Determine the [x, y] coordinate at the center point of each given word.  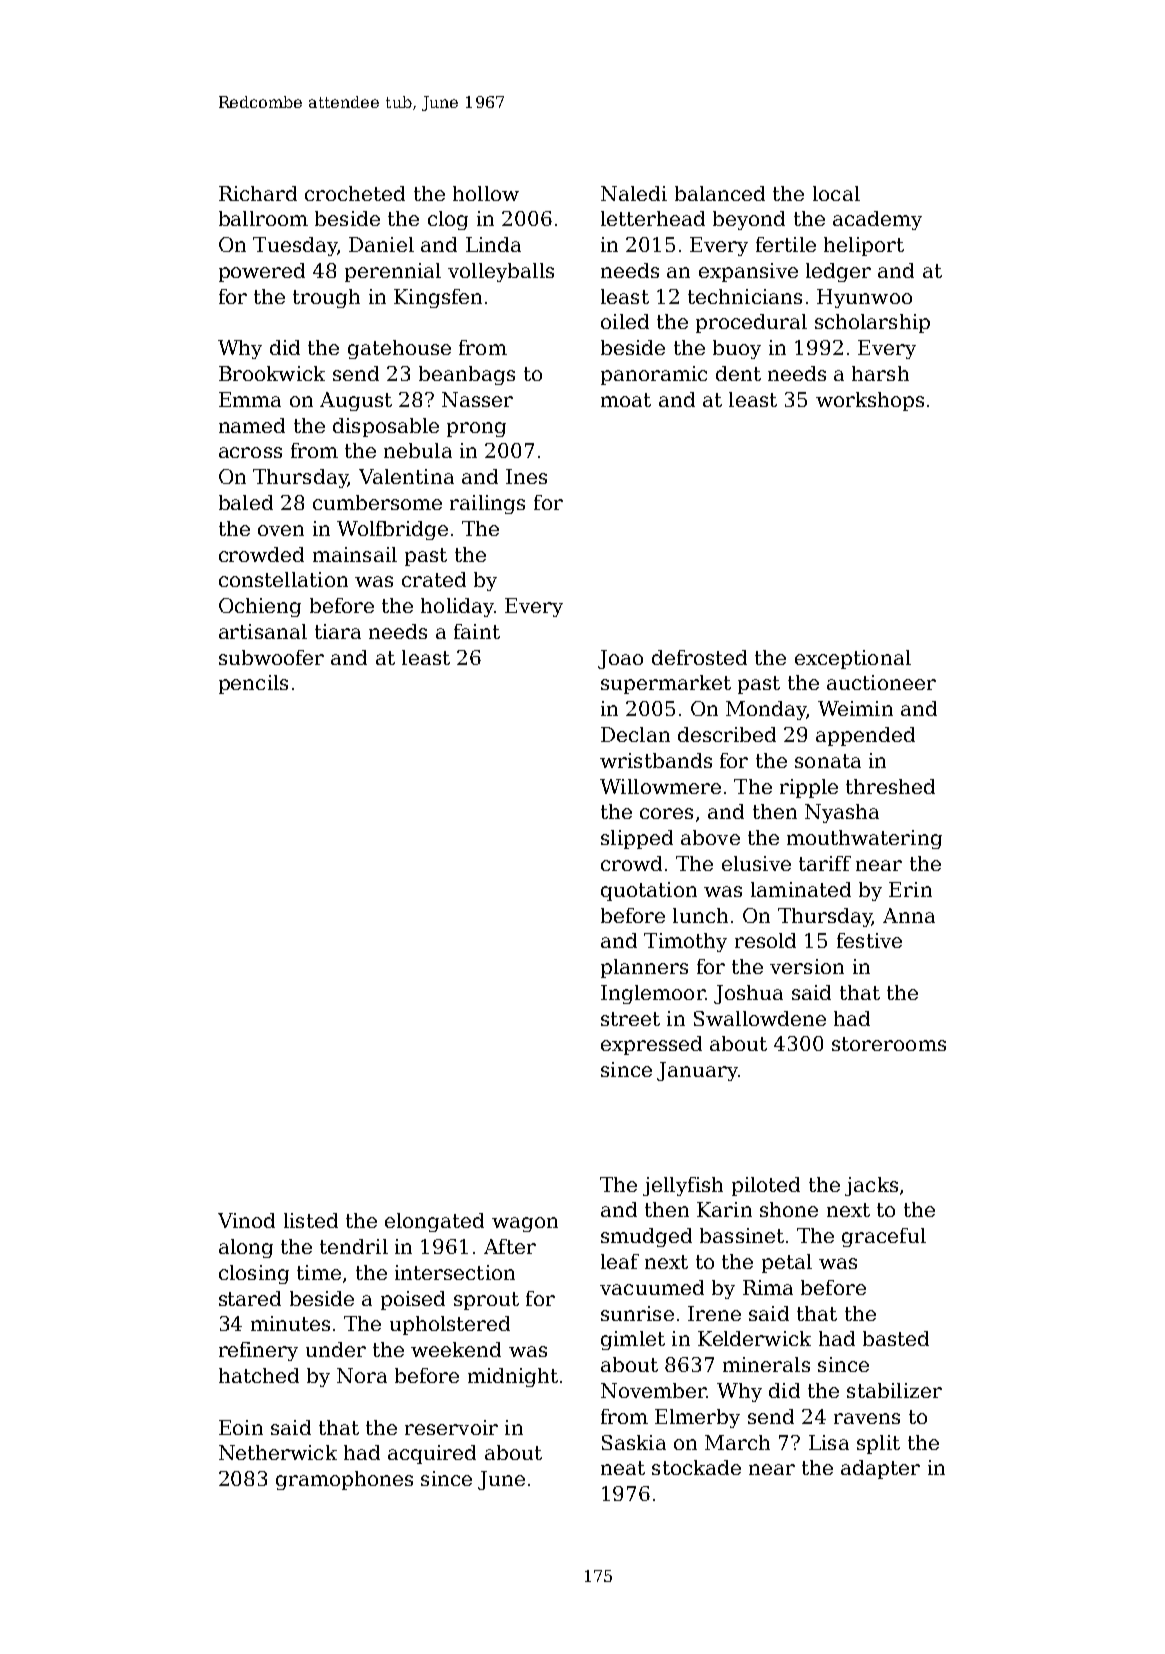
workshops [870, 401]
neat [623, 1468]
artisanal [263, 631]
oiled [625, 321]
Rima [768, 1287]
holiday [457, 607]
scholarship [872, 323]
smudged [646, 1237]
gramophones [344, 1480]
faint [477, 631]
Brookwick [272, 373]
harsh [880, 373]
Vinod [246, 1220]
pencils [253, 684]
